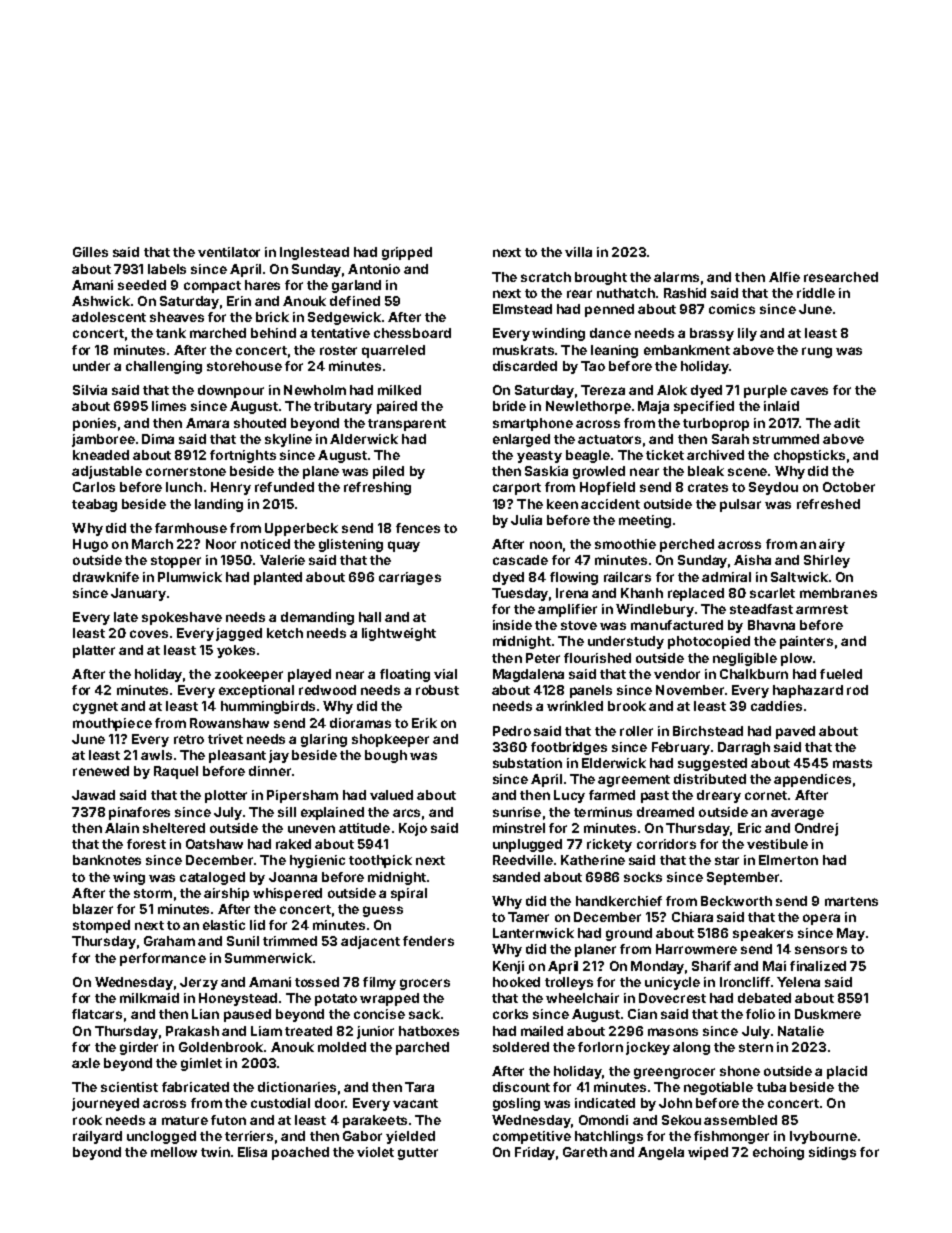 This screenshot has height=1233, width=952. Describe the element at coordinates (525, 366) in the screenshot. I see `discarded` at that location.
